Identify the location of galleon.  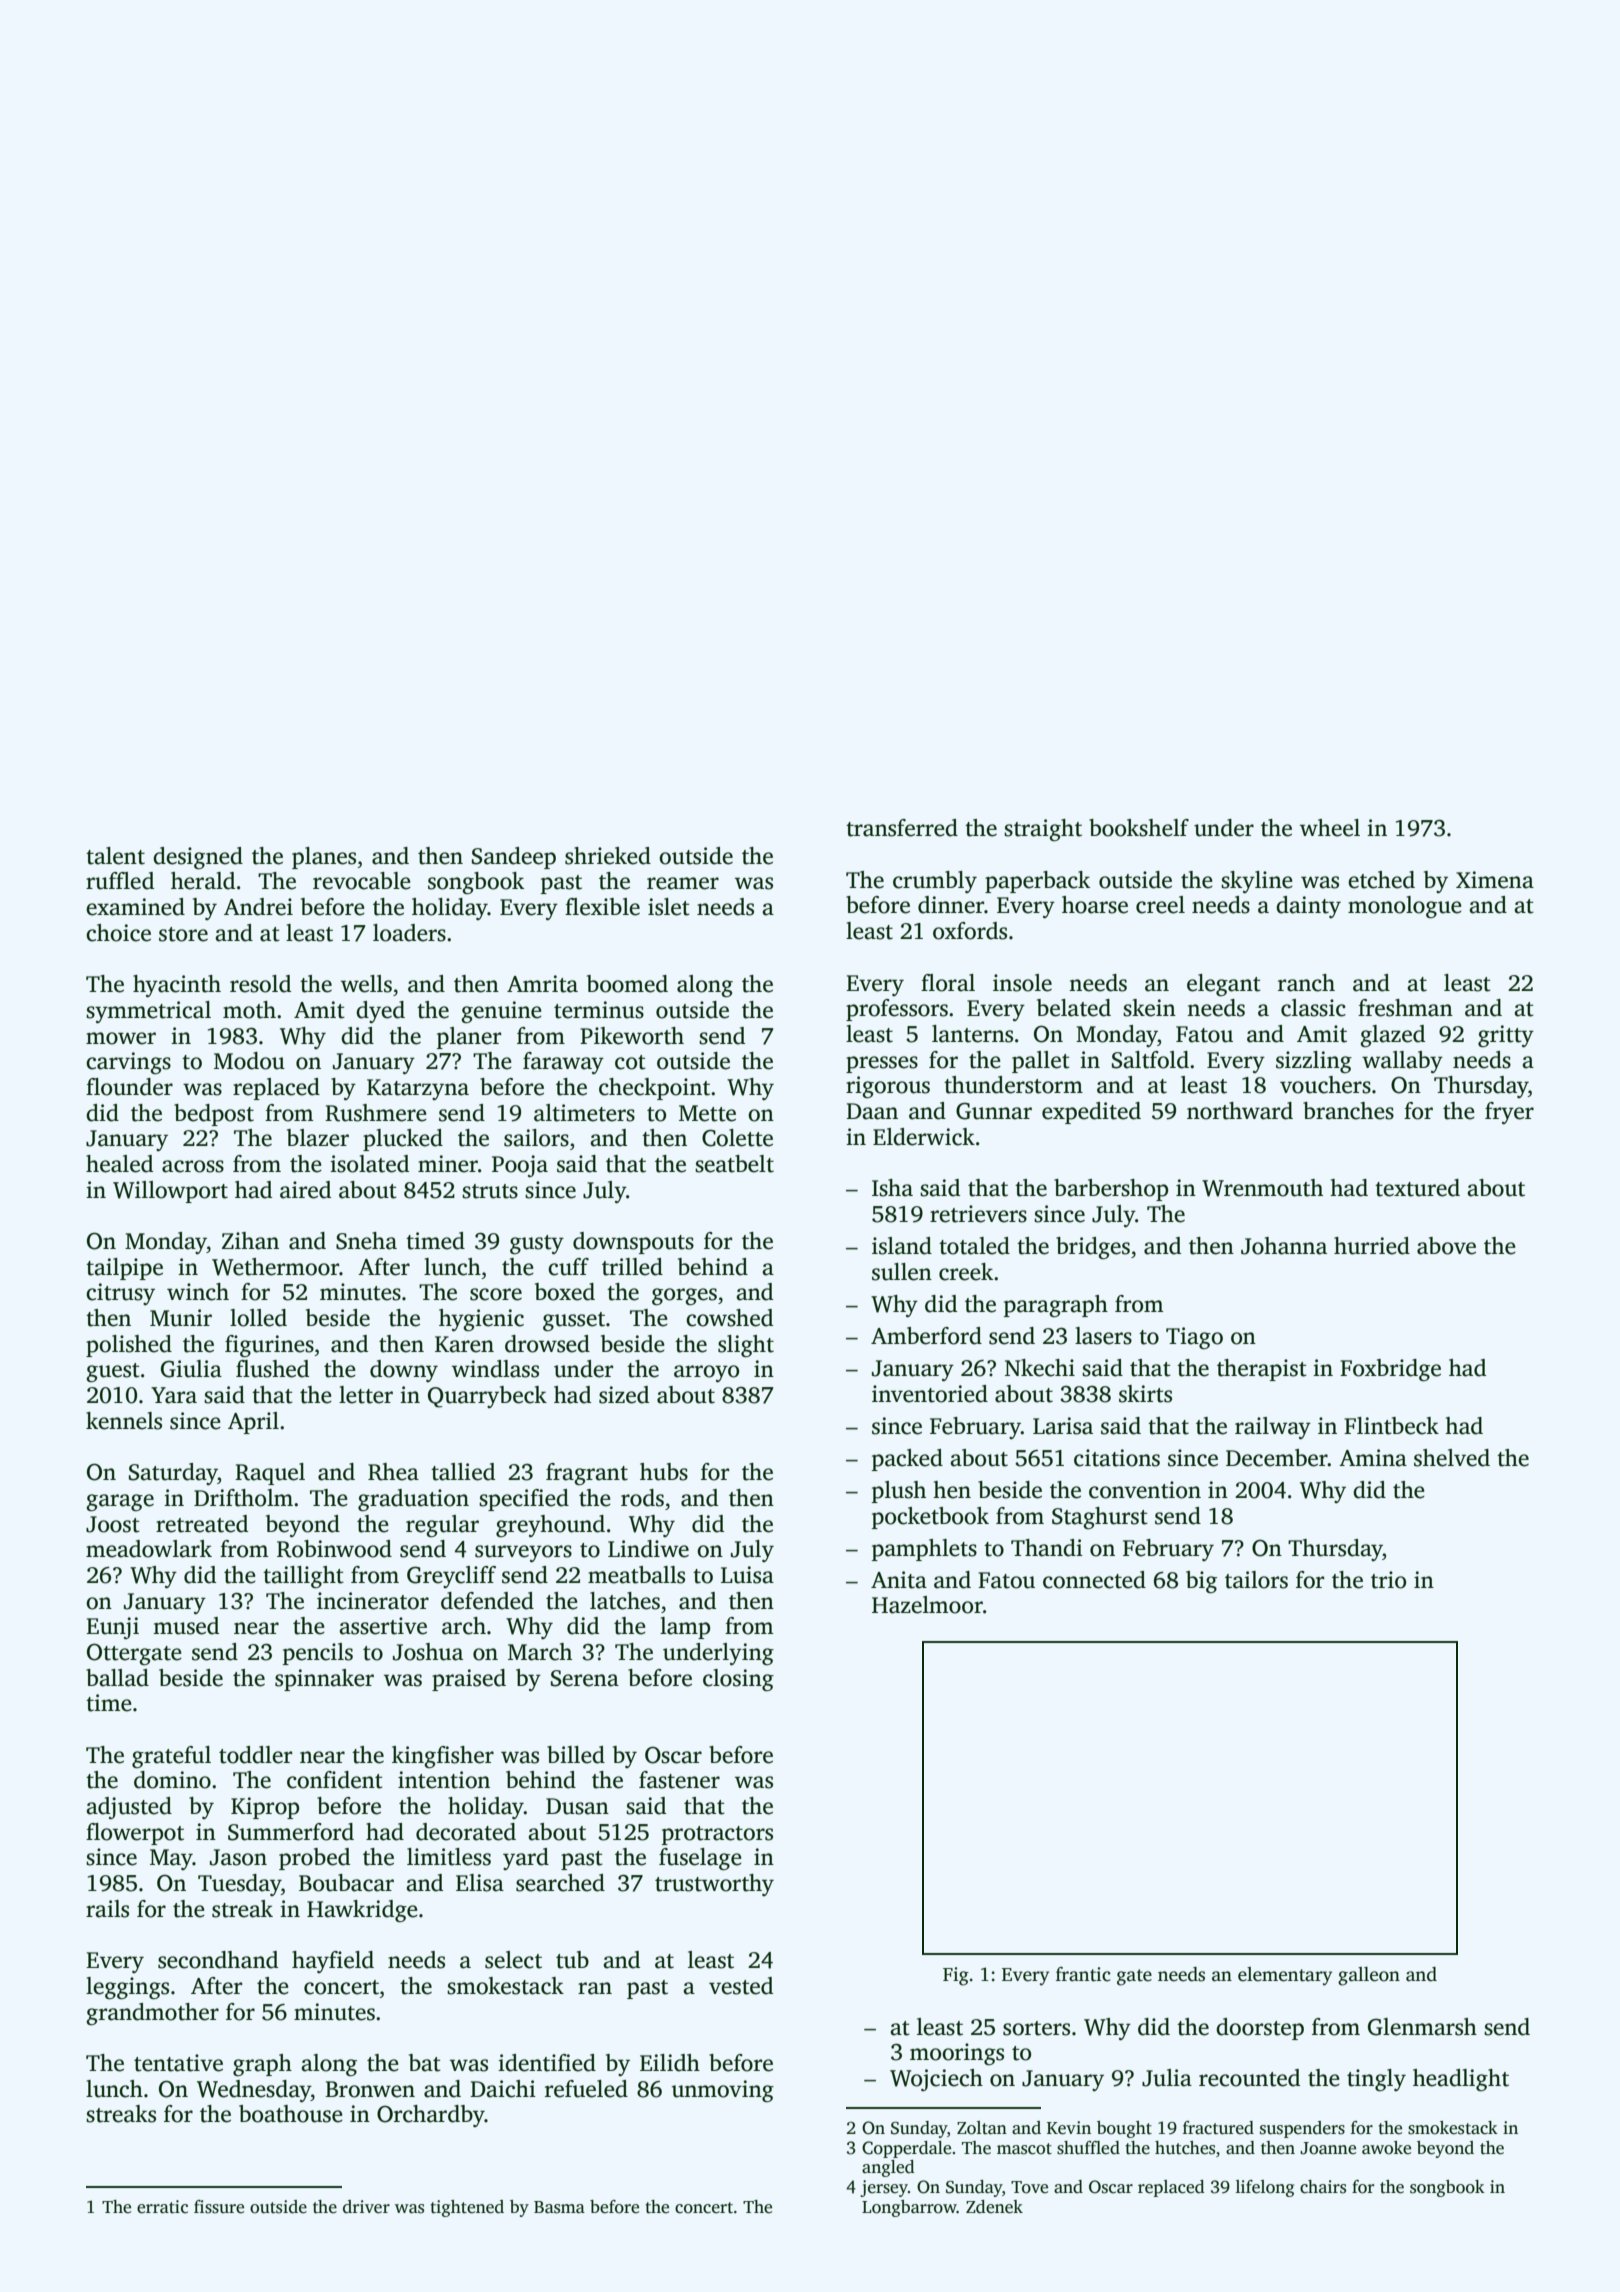
(1369, 1976).
